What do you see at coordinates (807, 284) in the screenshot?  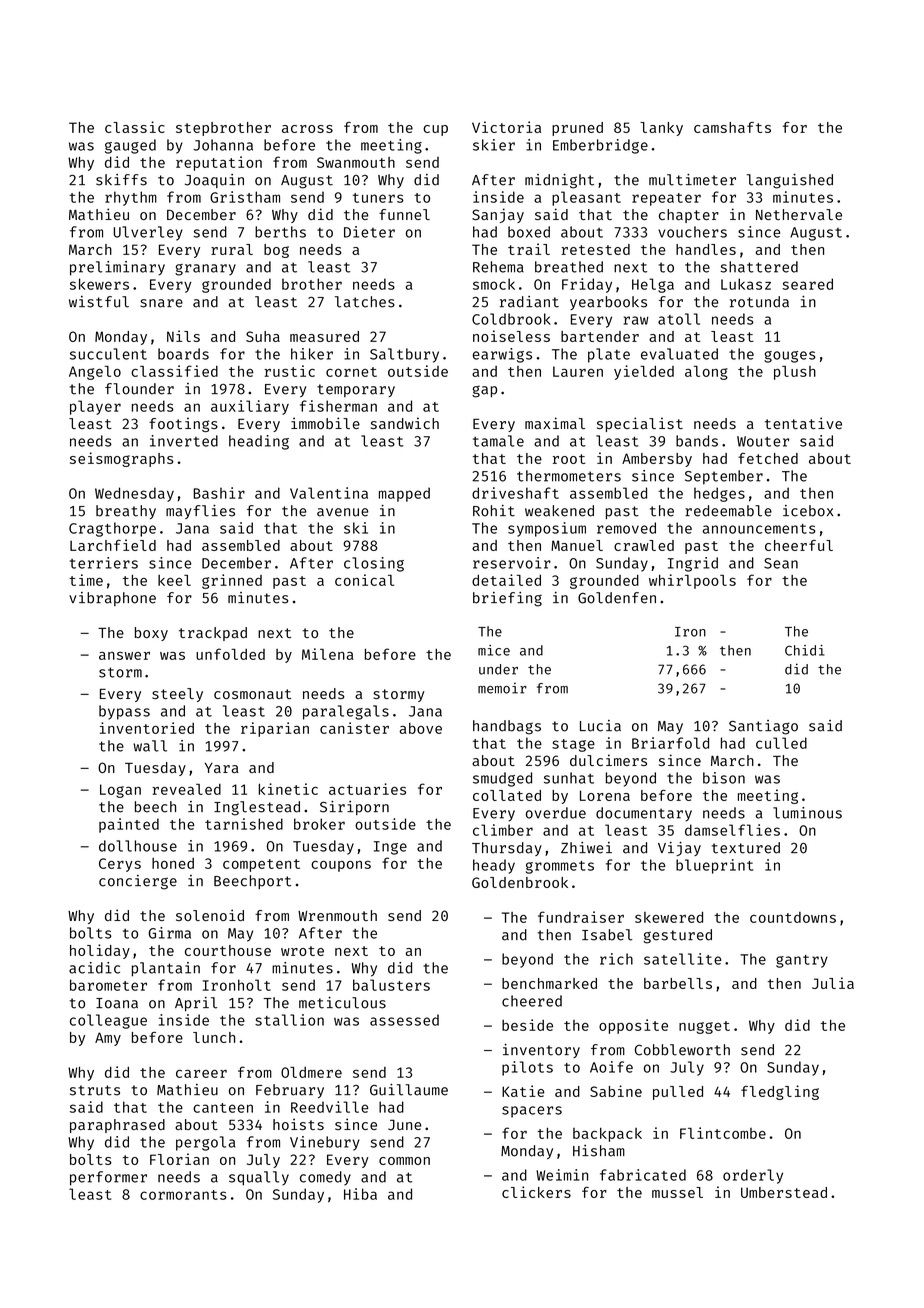 I see `seared` at bounding box center [807, 284].
